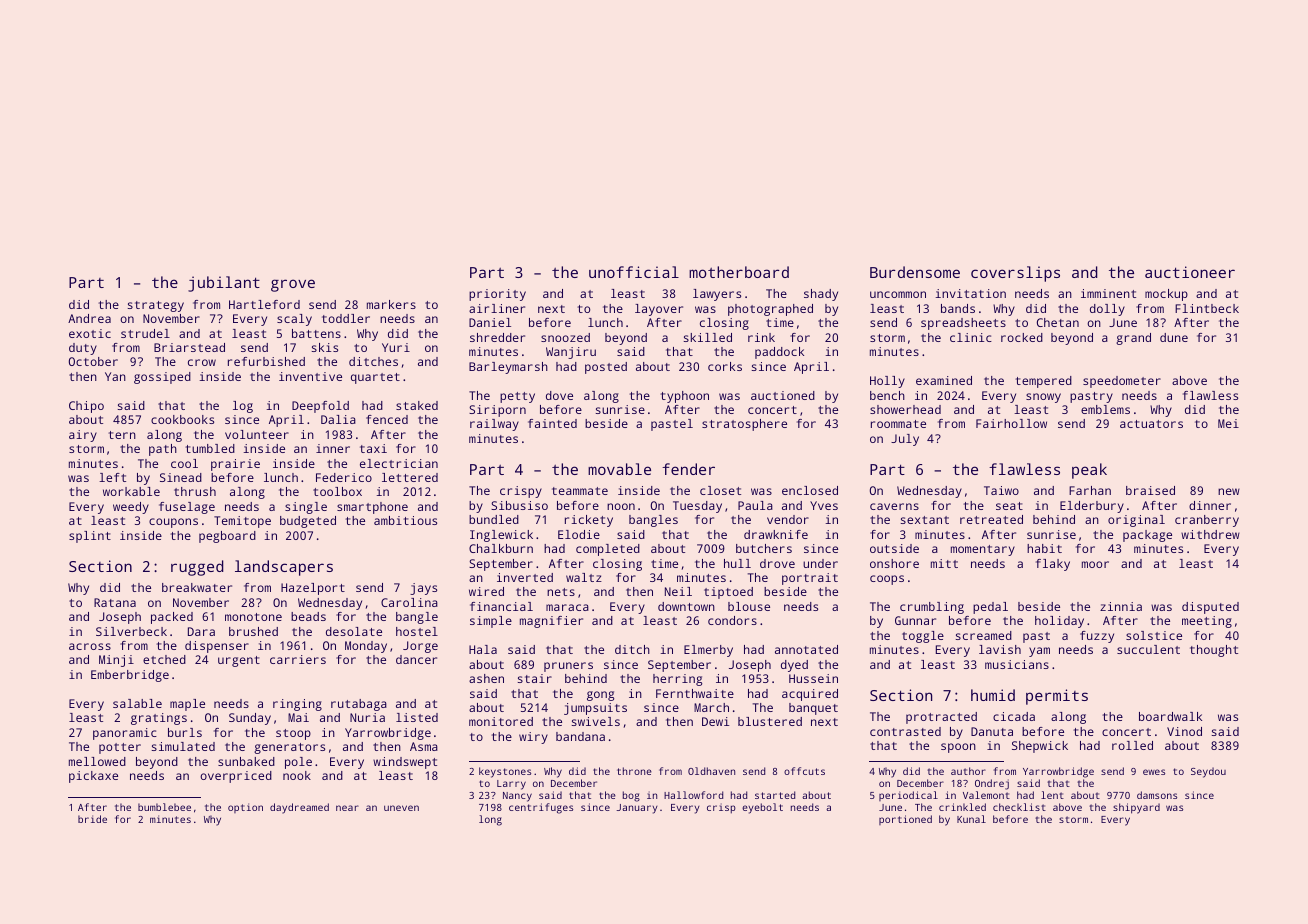 This image has height=924, width=1308. What do you see at coordinates (92, 819) in the image?
I see `bride` at bounding box center [92, 819].
